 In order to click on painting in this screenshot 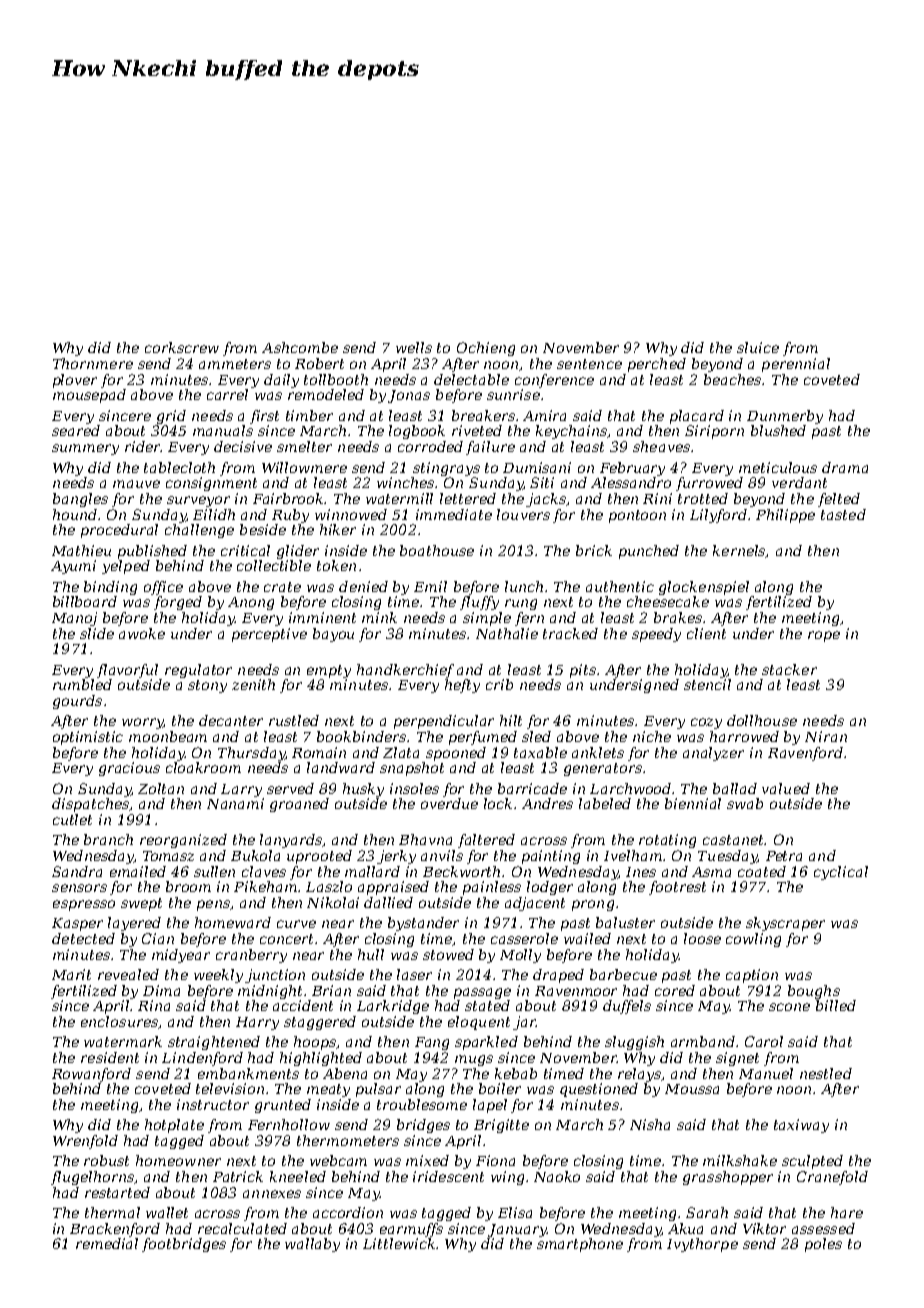, I will do `click(551, 857)`.
